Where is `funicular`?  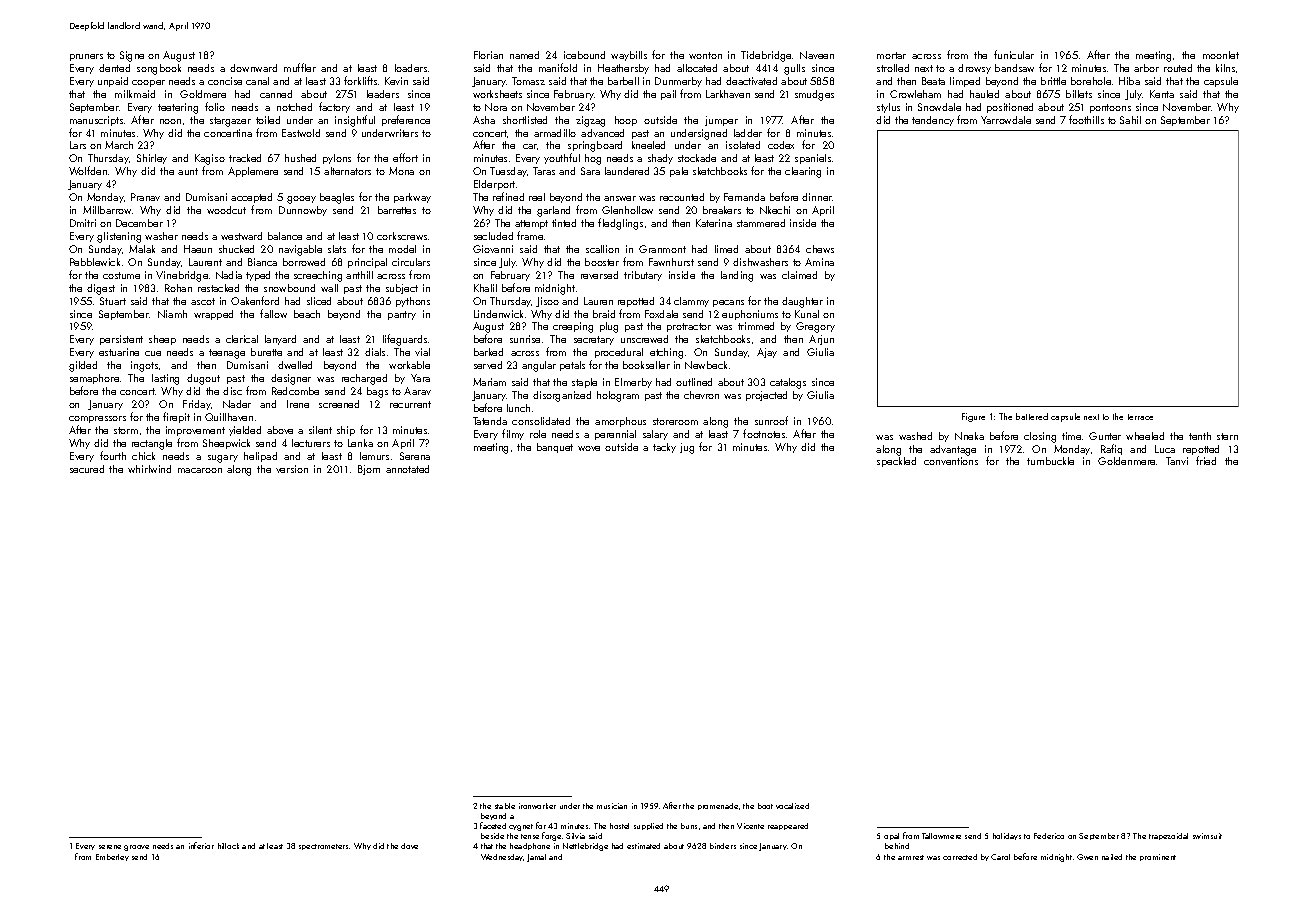
funicular is located at coordinates (1014, 54).
